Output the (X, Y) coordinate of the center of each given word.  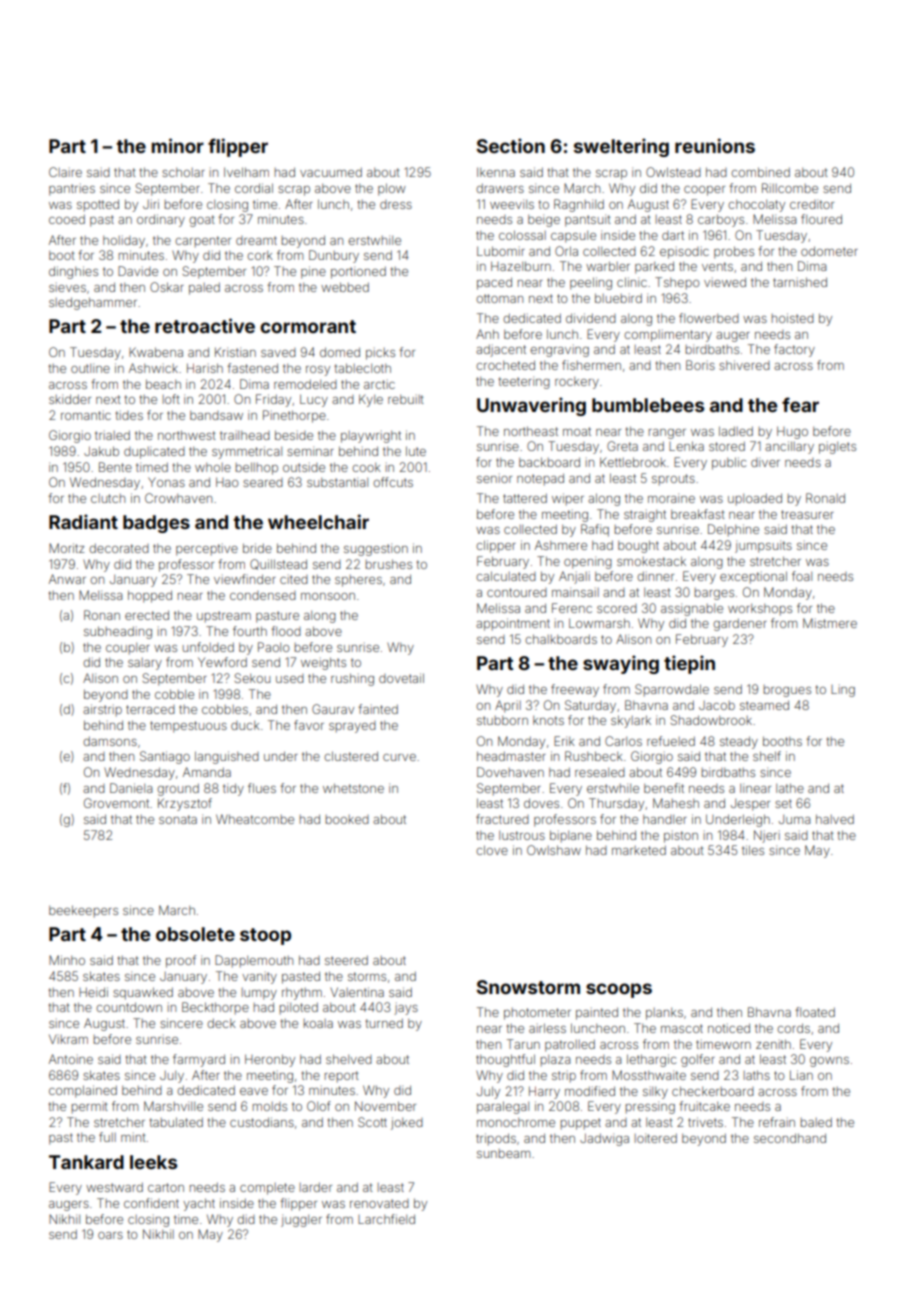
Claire (65, 172)
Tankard (86, 1162)
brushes (389, 564)
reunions (715, 145)
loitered (656, 1138)
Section (511, 145)
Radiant (83, 521)
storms (367, 976)
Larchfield (386, 1219)
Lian (801, 1075)
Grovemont (116, 803)
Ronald (825, 498)
